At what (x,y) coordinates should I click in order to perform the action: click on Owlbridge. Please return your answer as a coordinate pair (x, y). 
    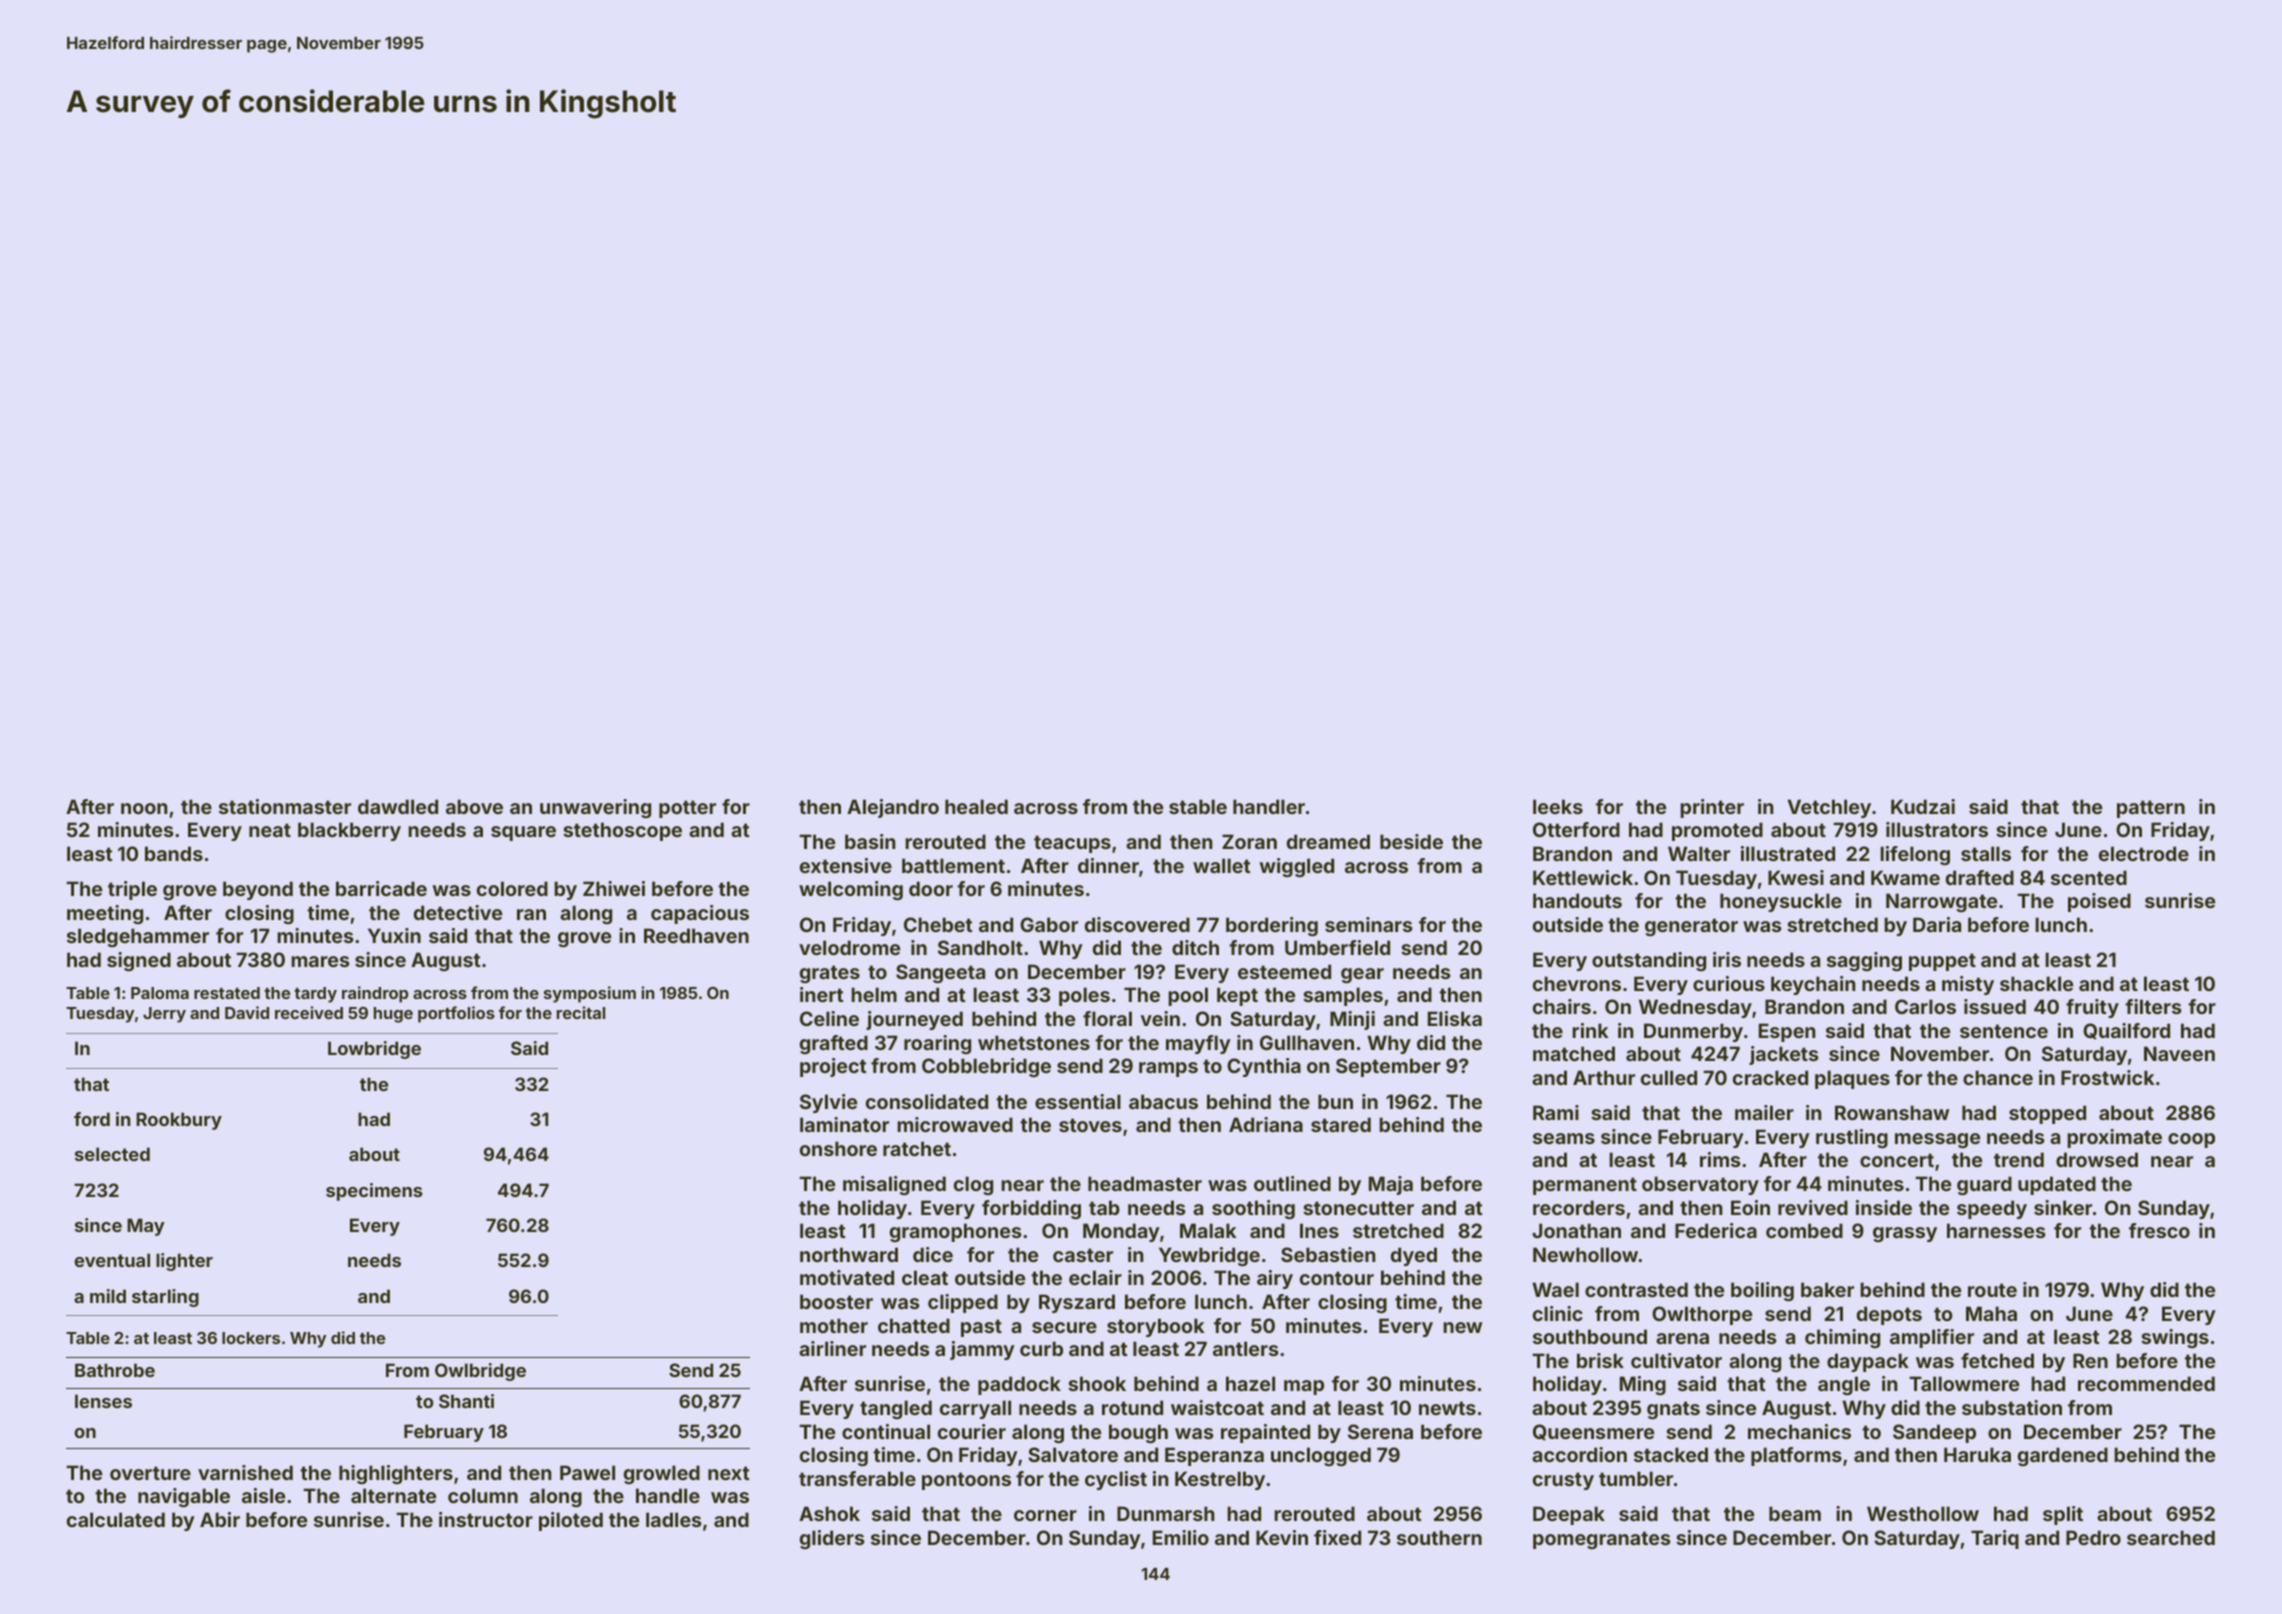
    Looking at the image, I should click on (480, 1372).
